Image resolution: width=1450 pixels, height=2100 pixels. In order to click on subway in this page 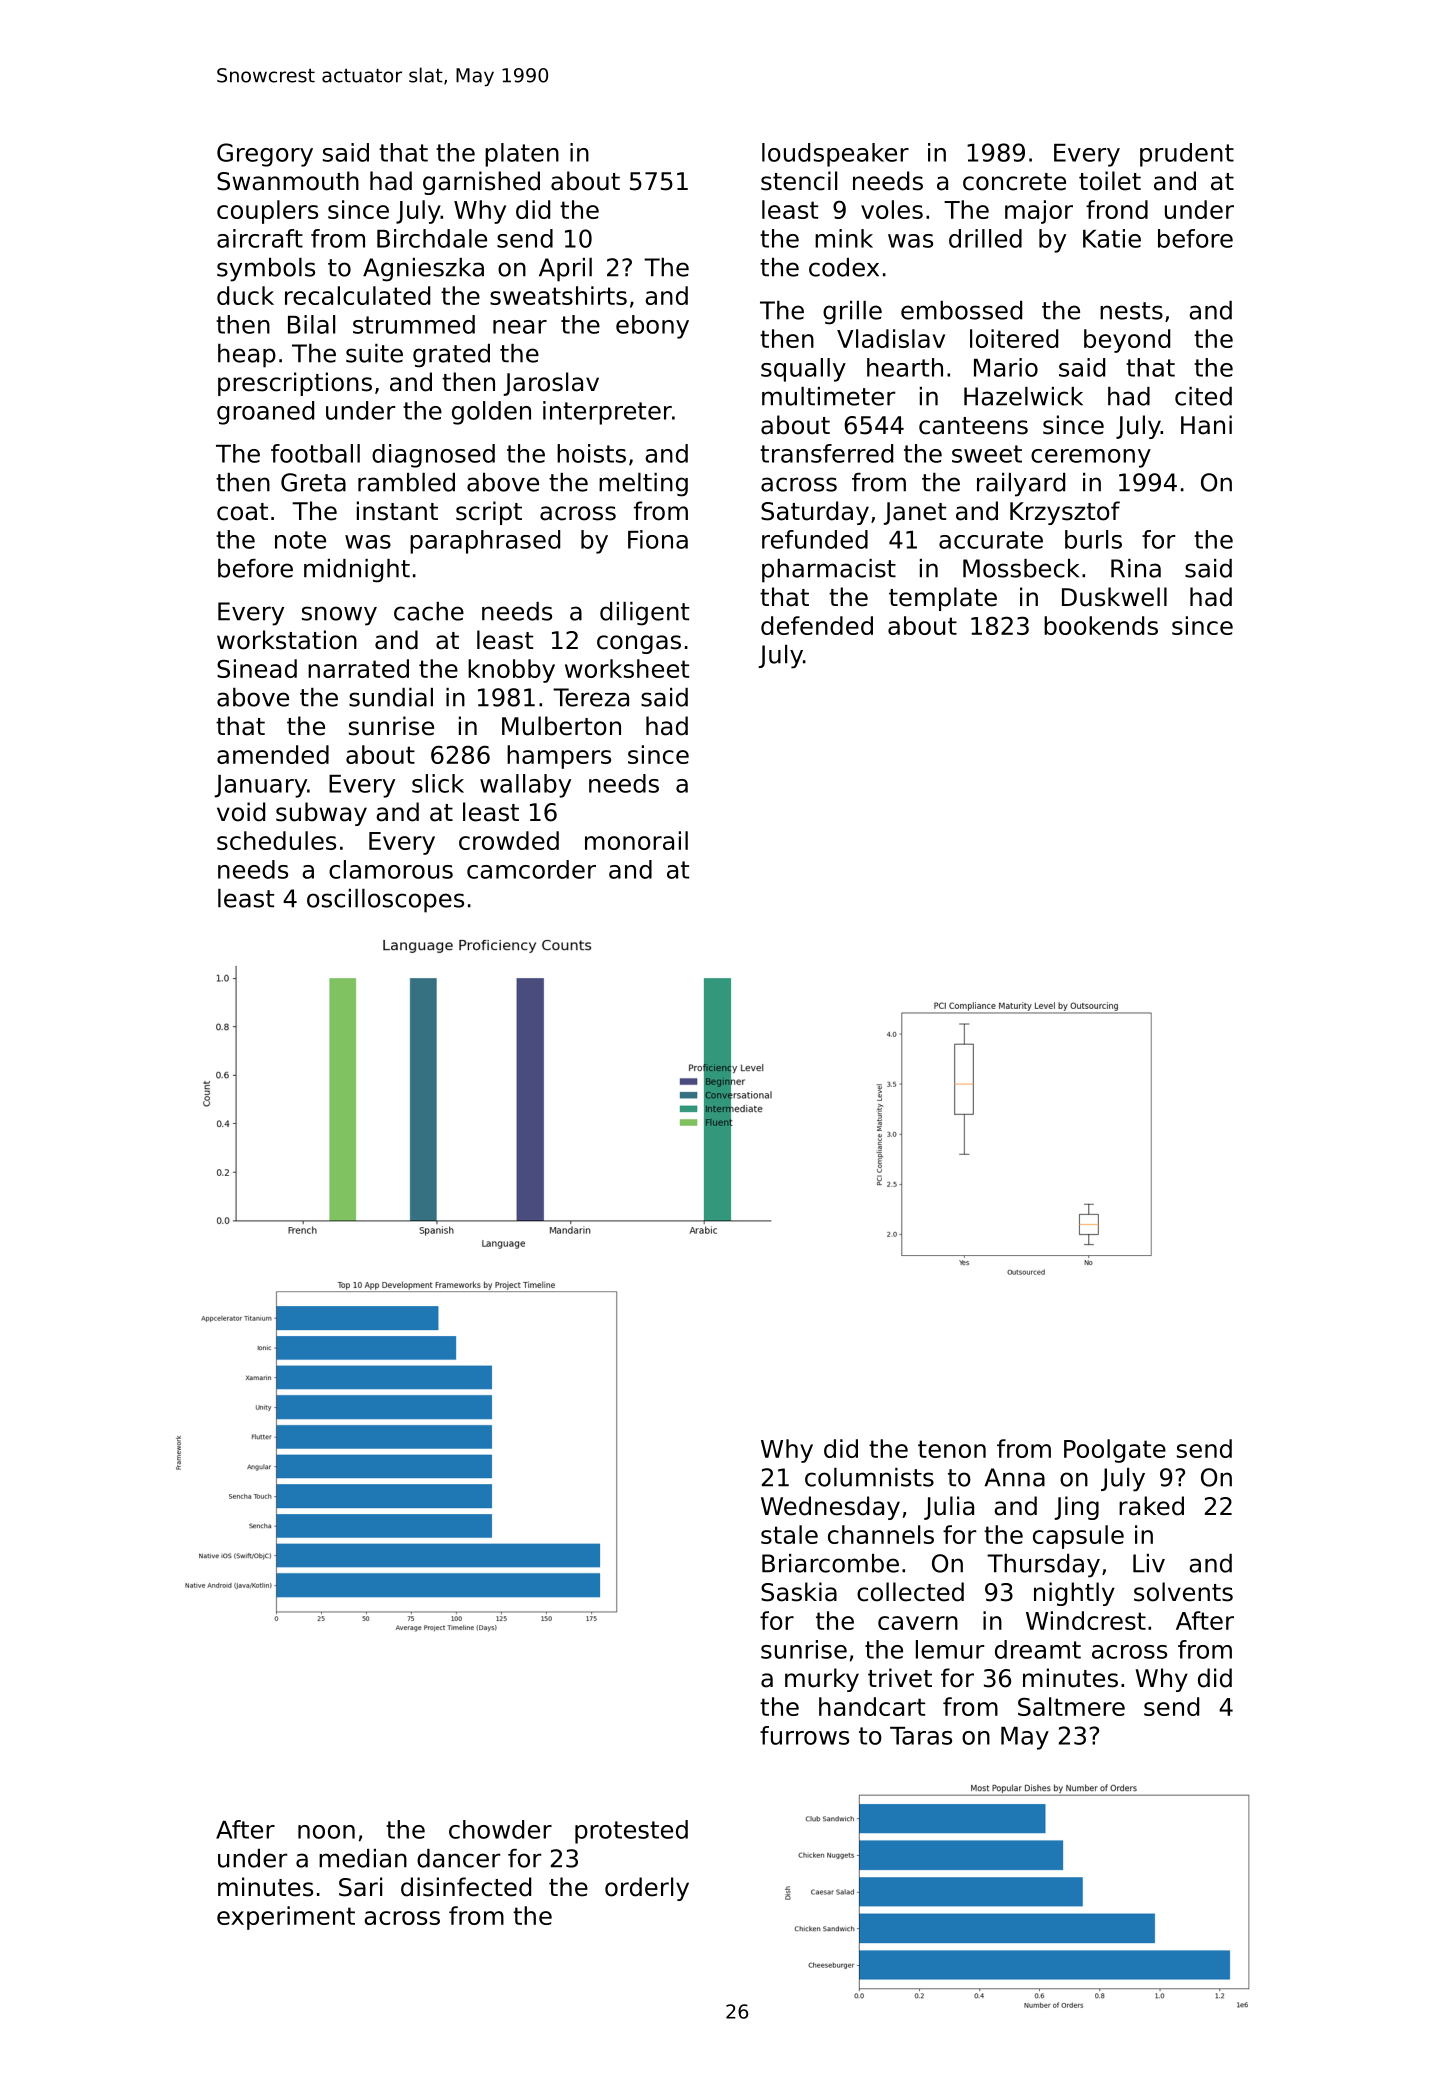, I will do `click(321, 814)`.
